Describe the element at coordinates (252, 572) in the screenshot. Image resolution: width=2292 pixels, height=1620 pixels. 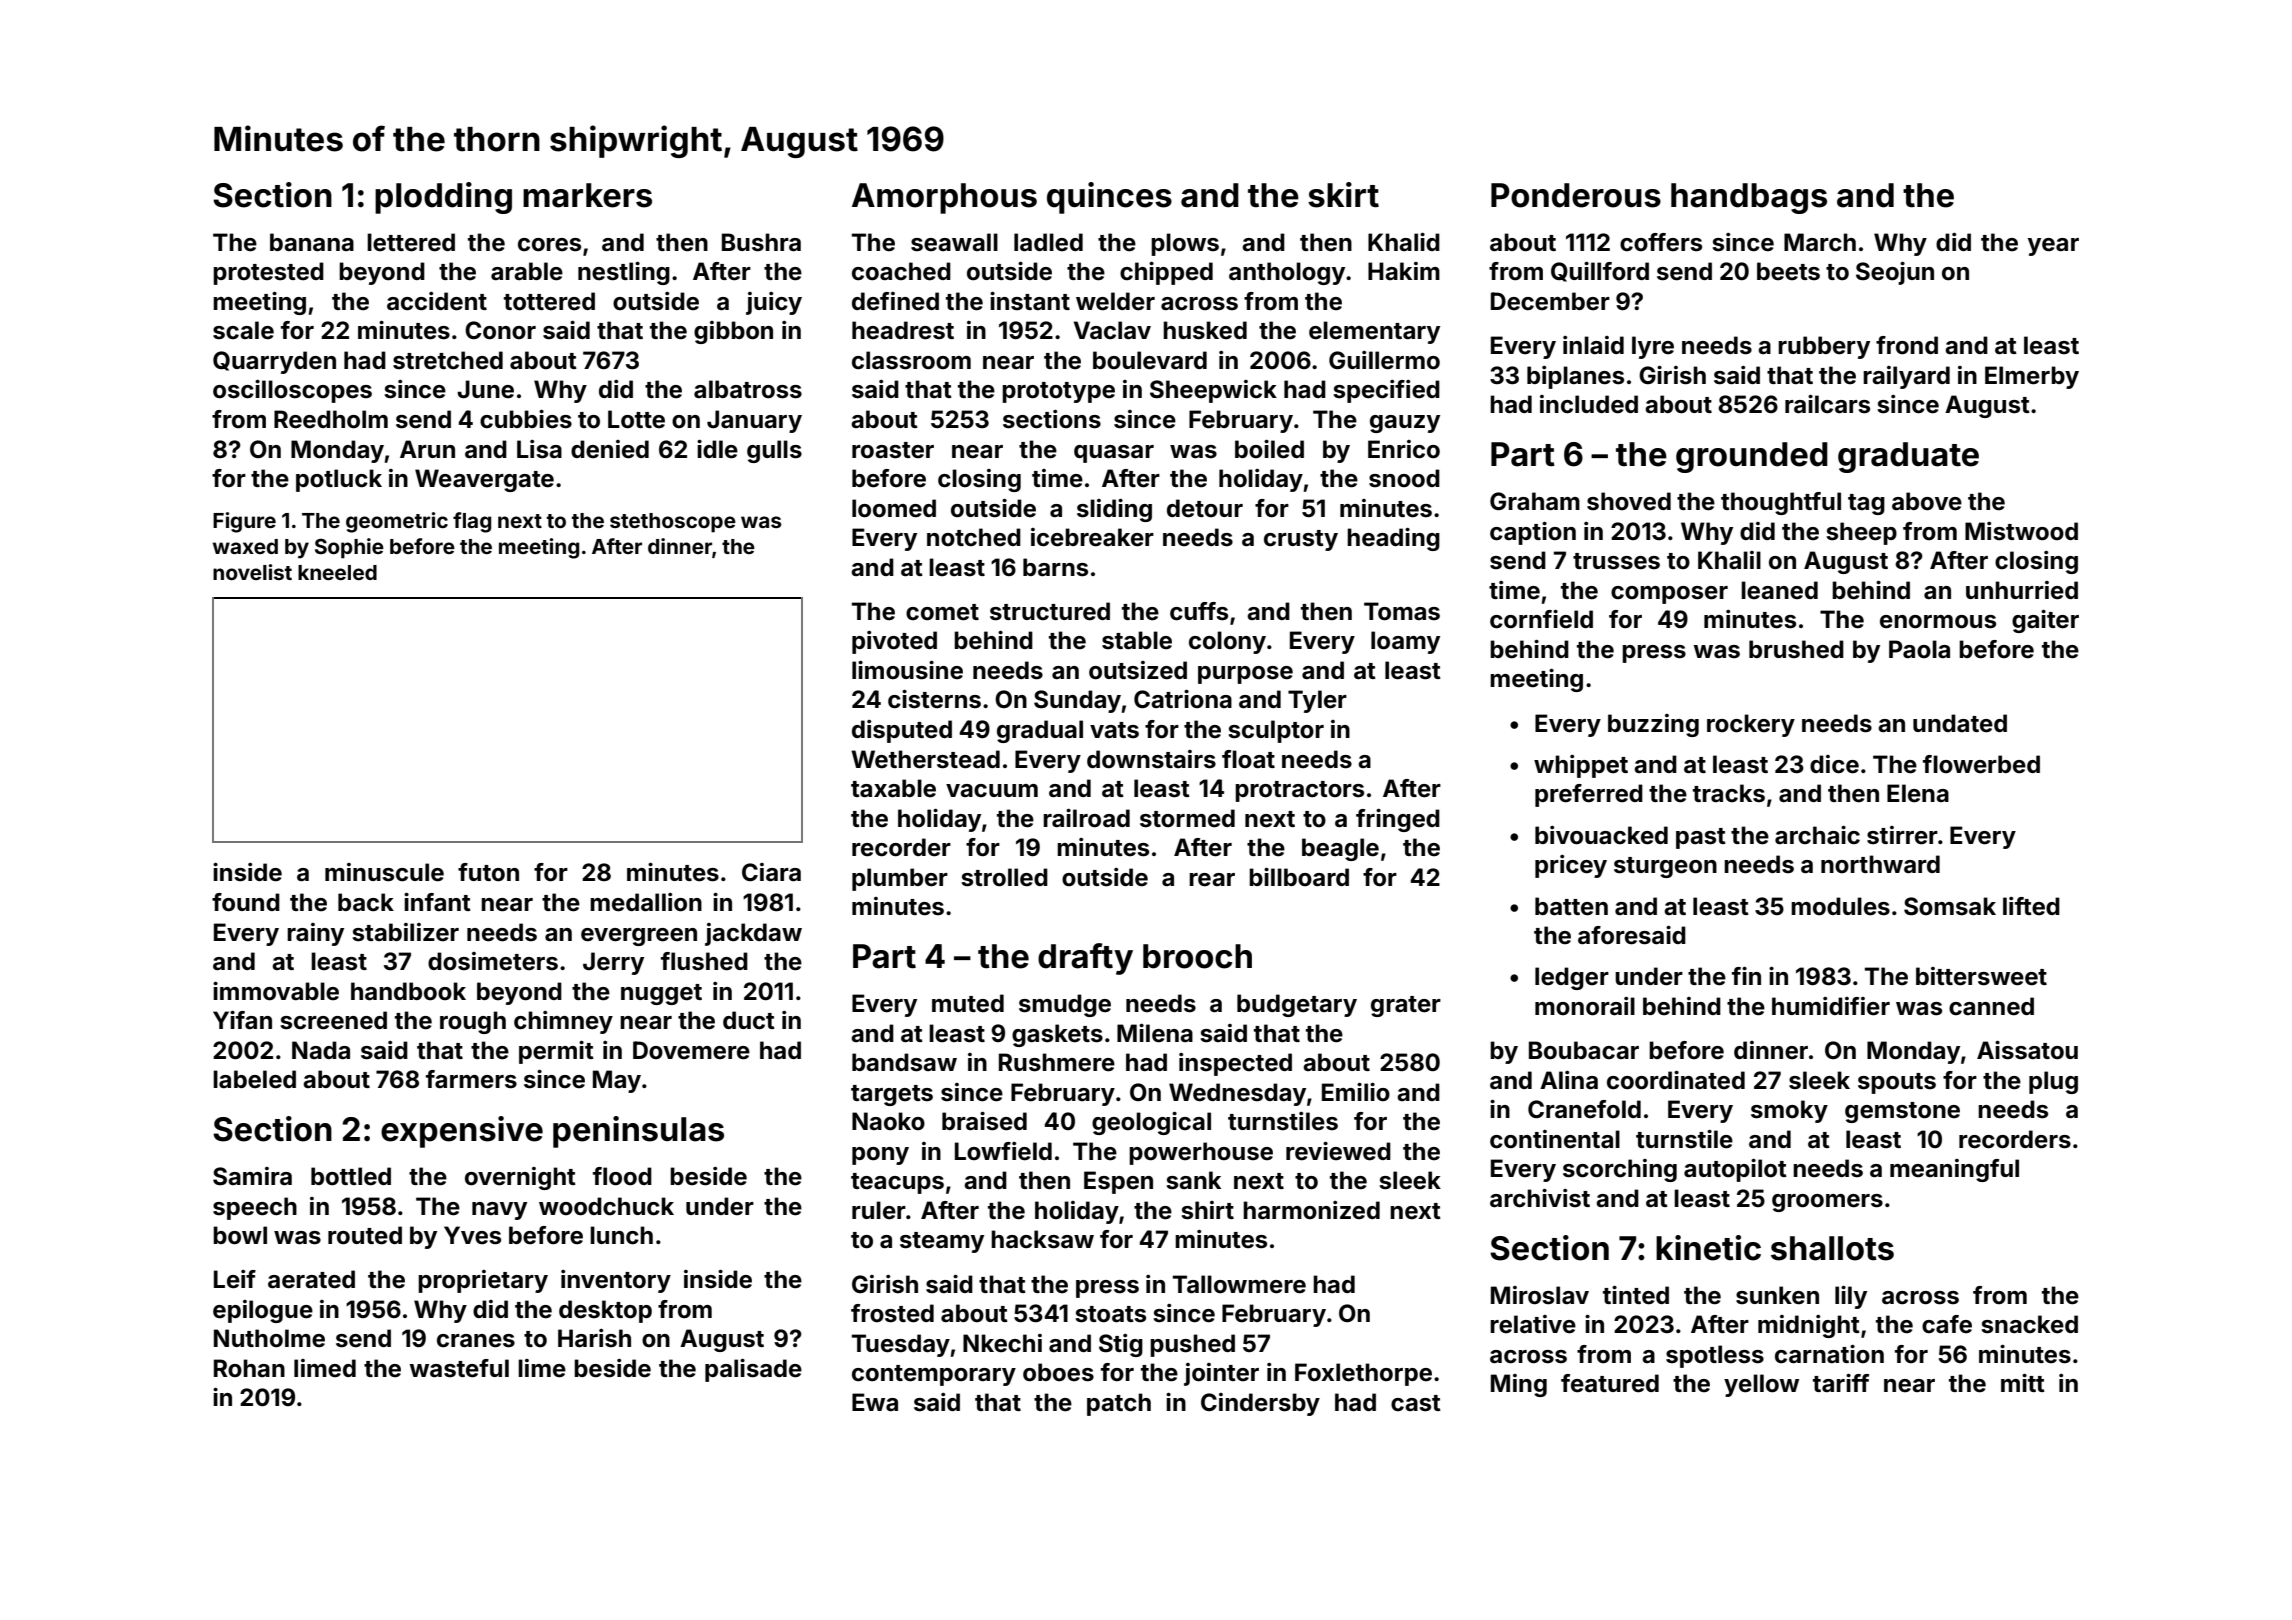
I see `novelist` at that location.
